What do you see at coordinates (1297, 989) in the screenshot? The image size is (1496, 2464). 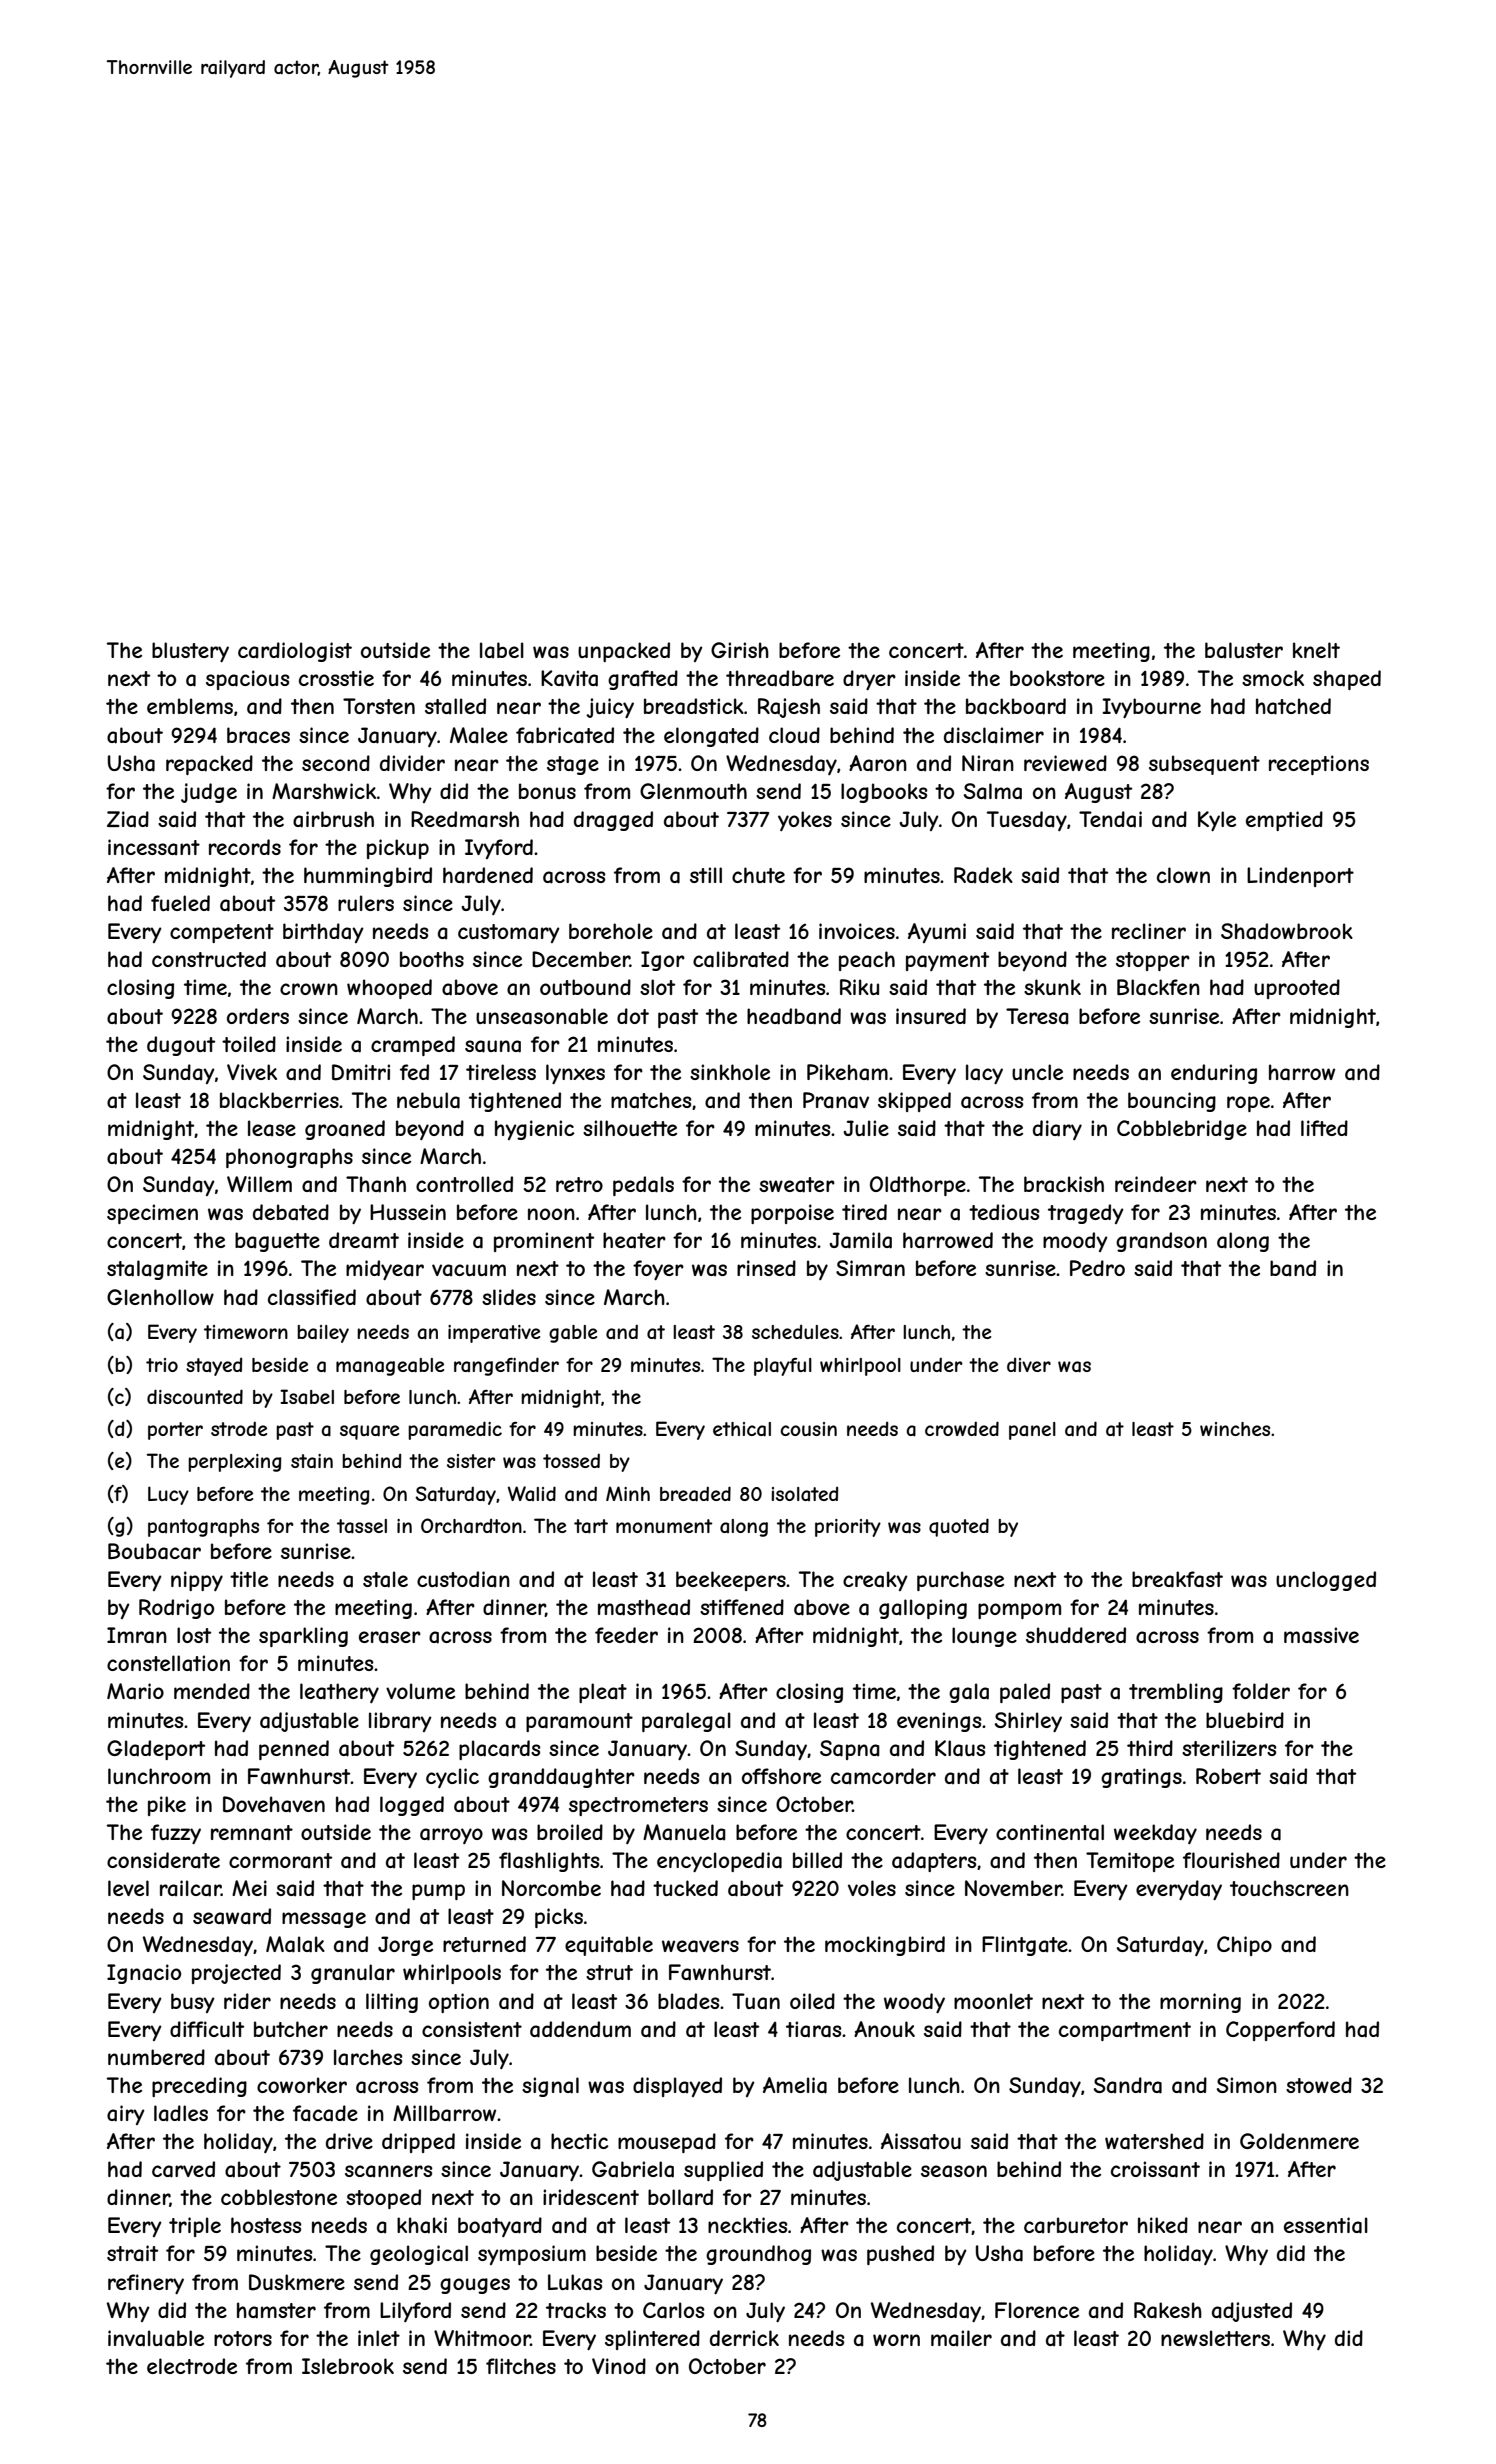 I see `uprooted` at bounding box center [1297, 989].
